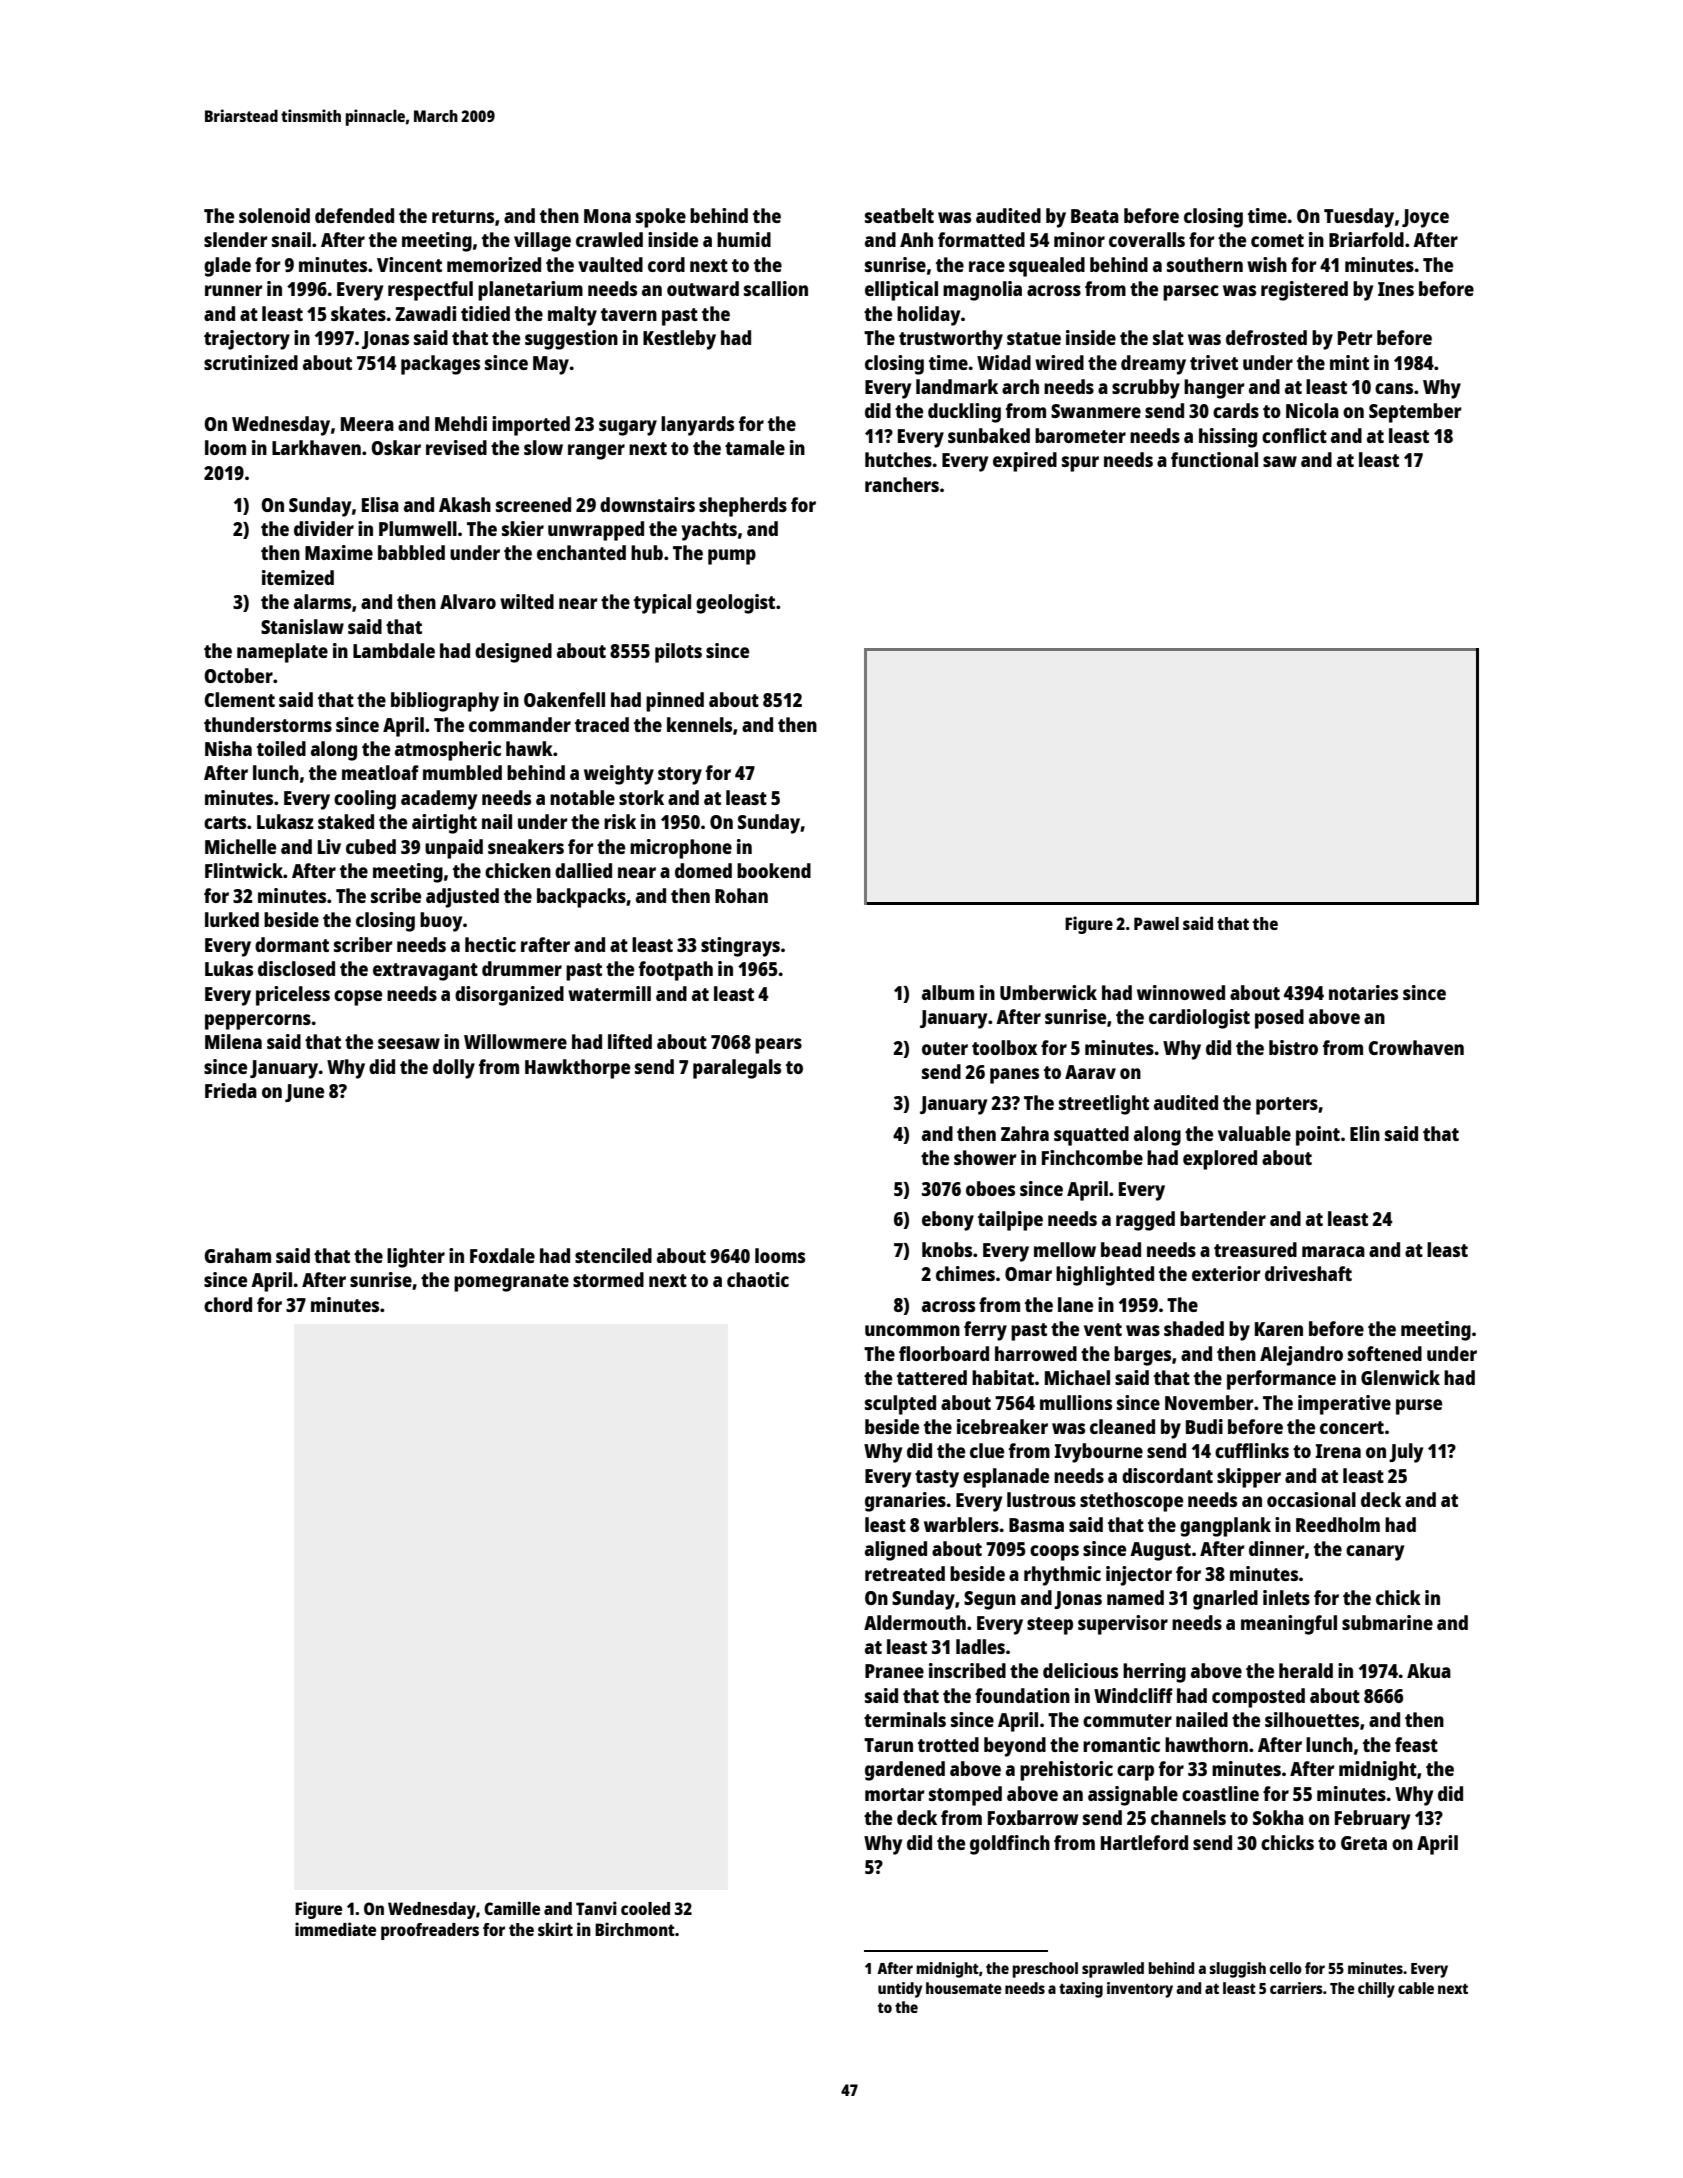  What do you see at coordinates (900, 1990) in the document?
I see `untidy` at bounding box center [900, 1990].
